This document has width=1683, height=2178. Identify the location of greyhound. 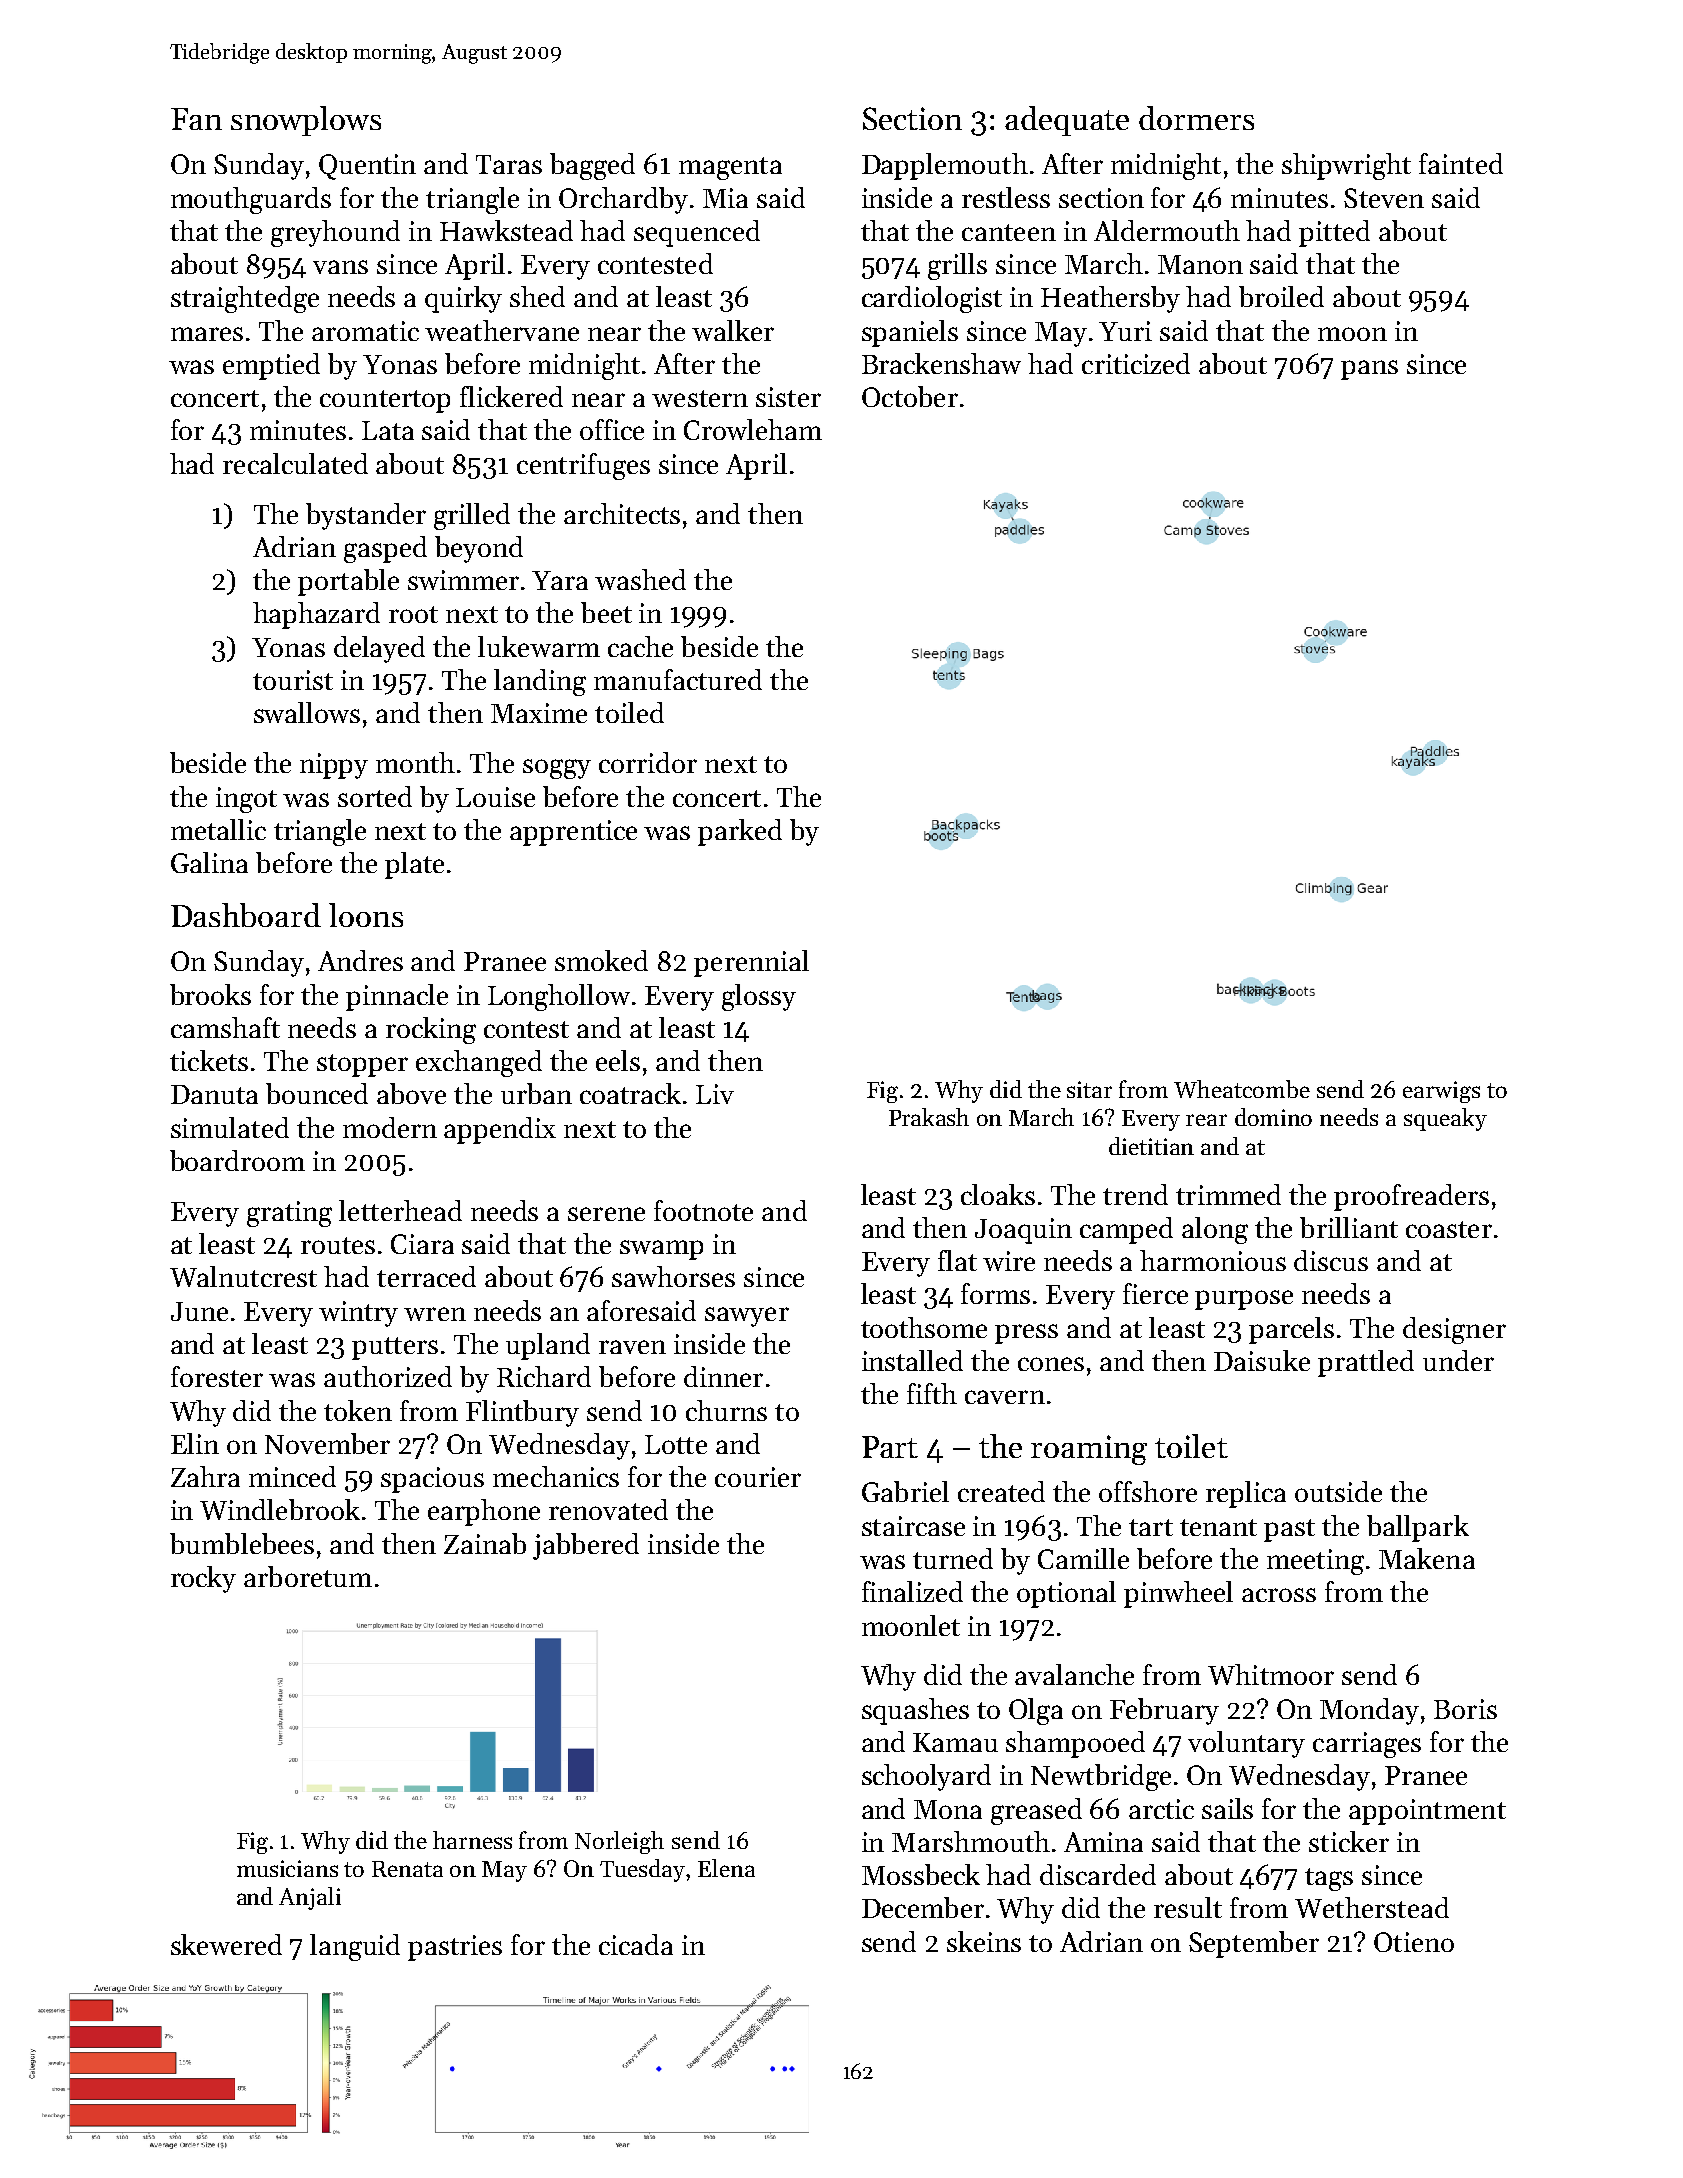
(335, 233).
